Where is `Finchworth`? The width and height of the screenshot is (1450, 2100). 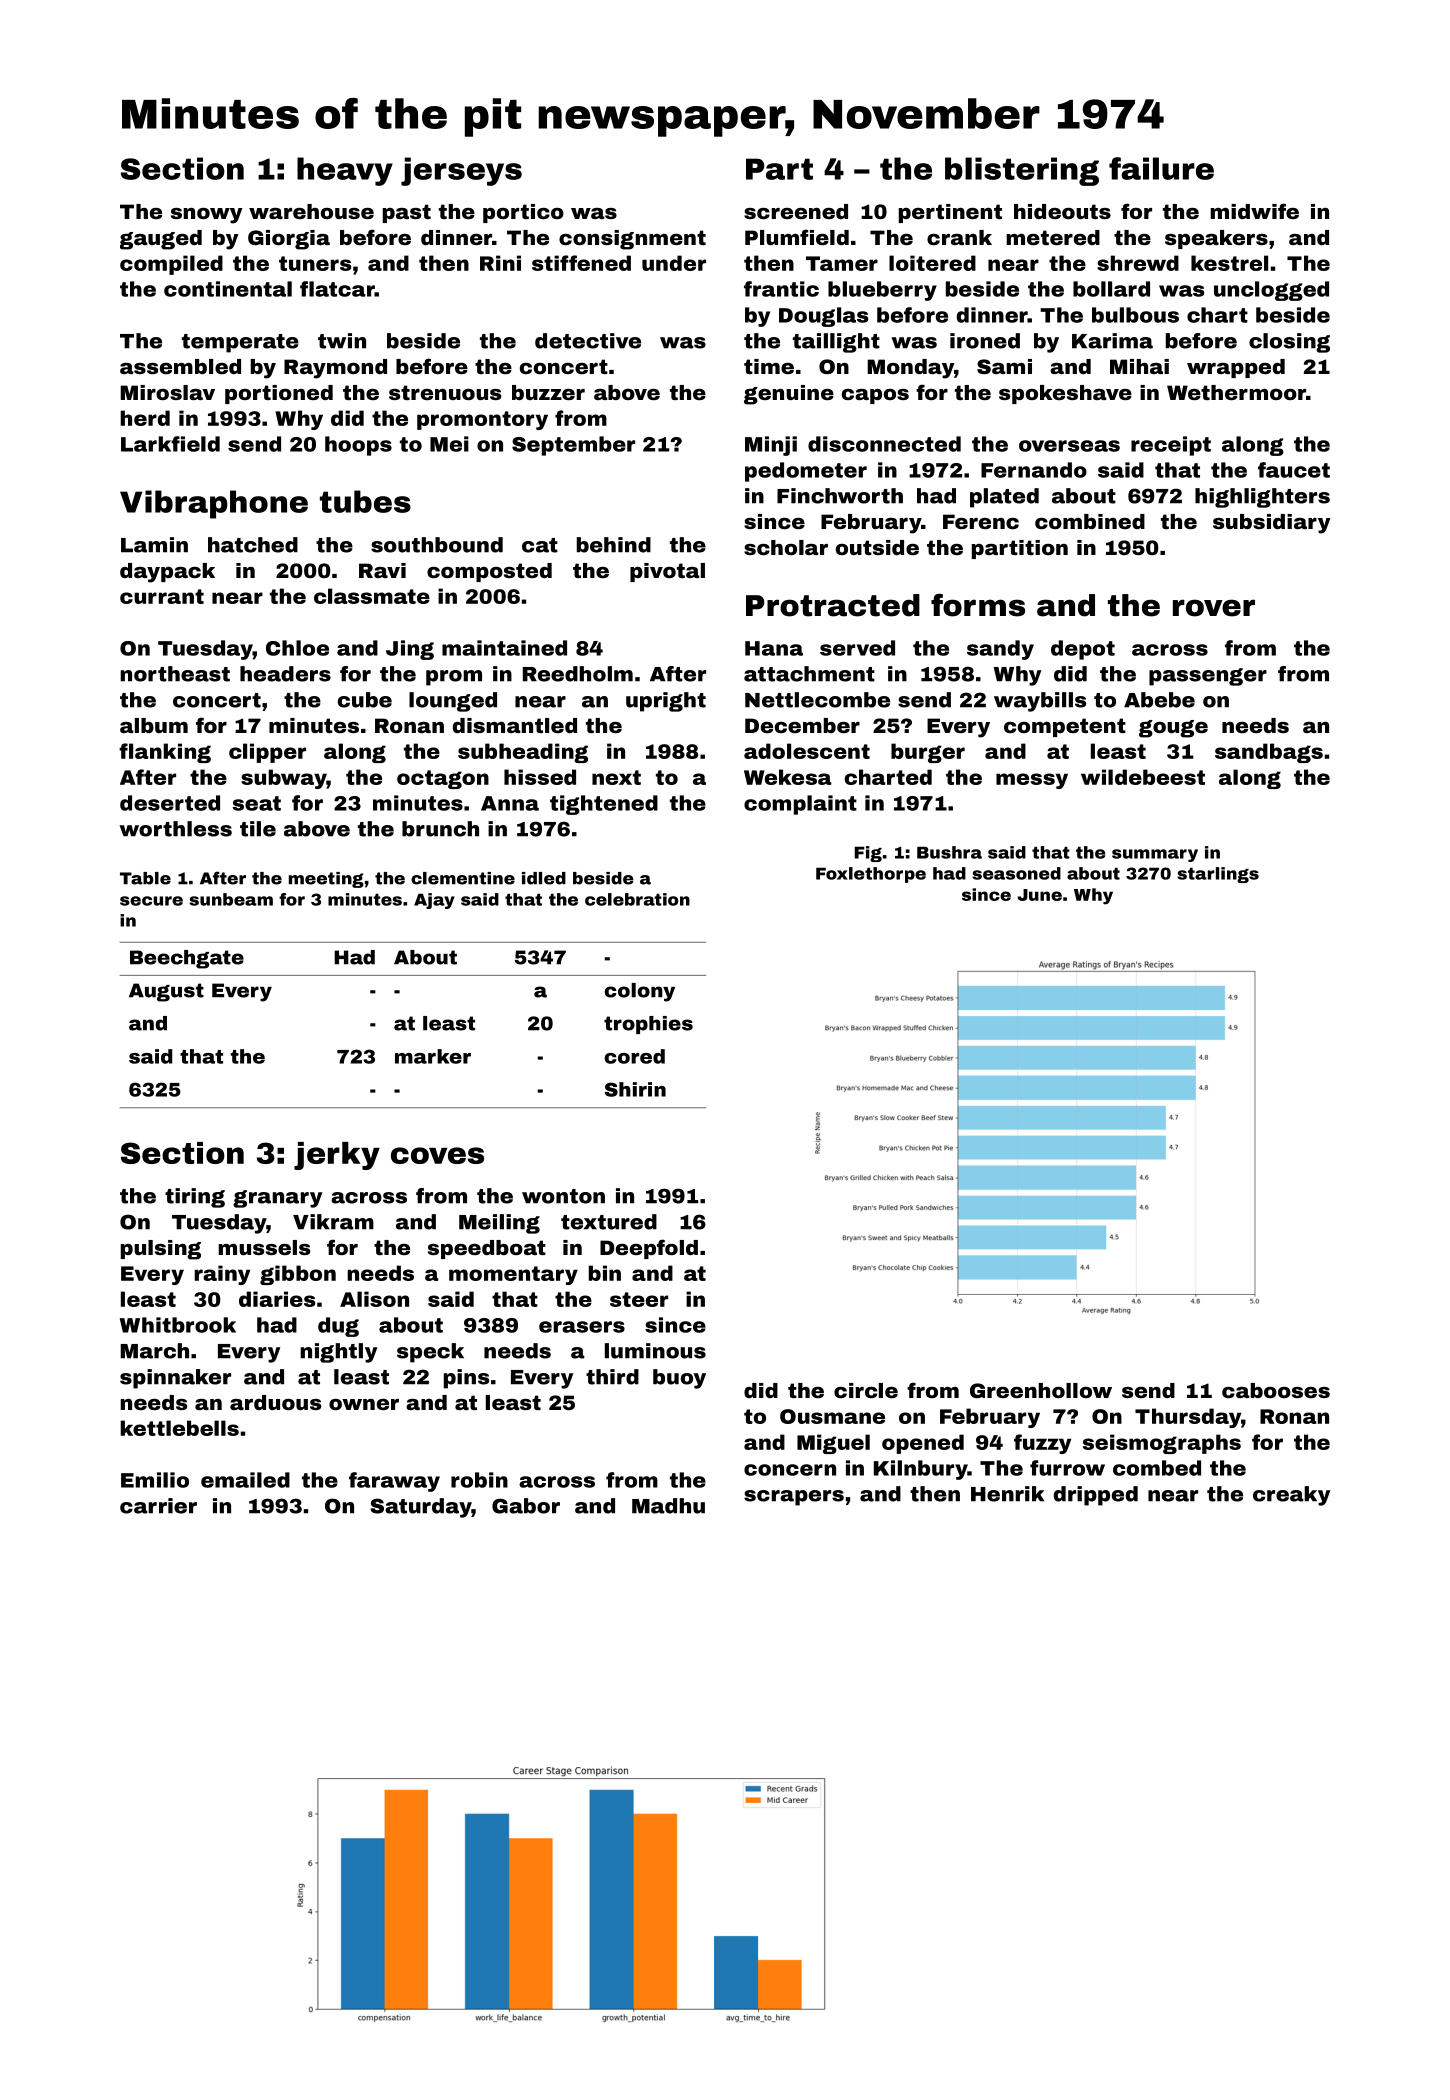 Finchworth is located at coordinates (840, 496).
